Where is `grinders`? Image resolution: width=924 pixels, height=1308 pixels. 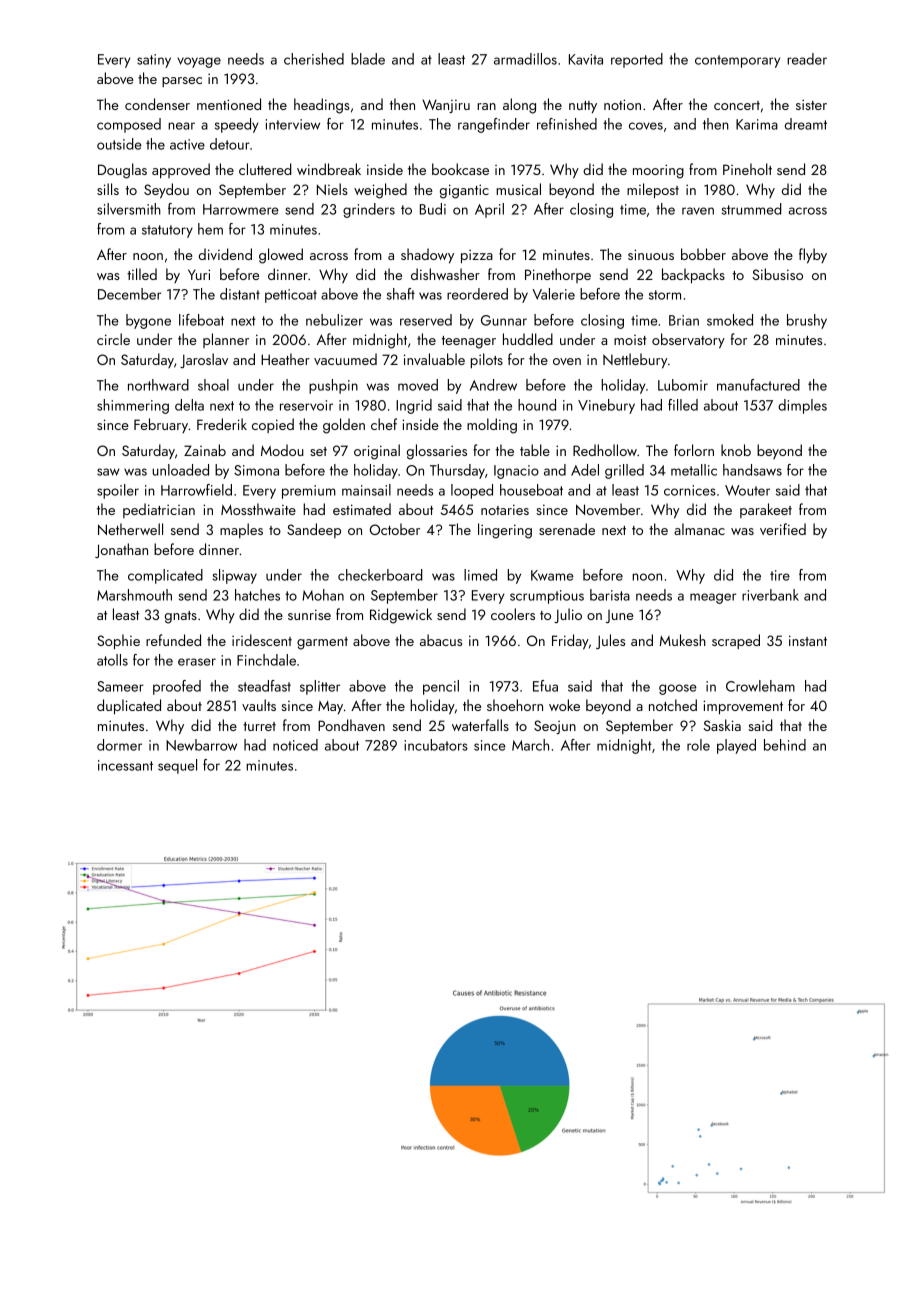 grinders is located at coordinates (369, 210).
